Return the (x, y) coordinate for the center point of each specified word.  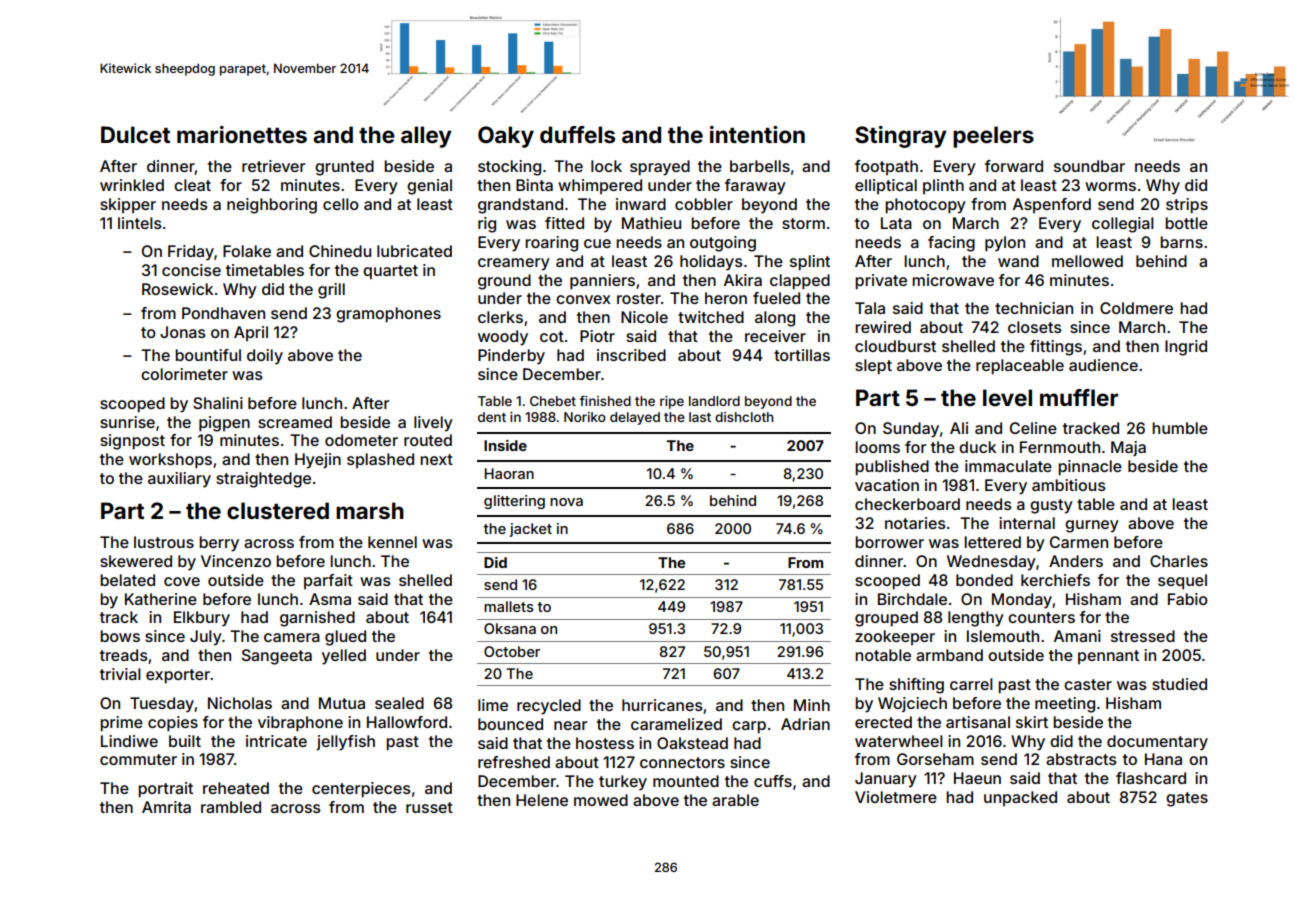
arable (735, 800)
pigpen (224, 424)
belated (127, 580)
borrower (889, 542)
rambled (231, 807)
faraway (755, 187)
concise (191, 270)
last (700, 417)
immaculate (1008, 466)
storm (803, 223)
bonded (984, 580)
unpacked (1020, 798)
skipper (128, 205)
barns (1181, 242)
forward (1014, 166)
